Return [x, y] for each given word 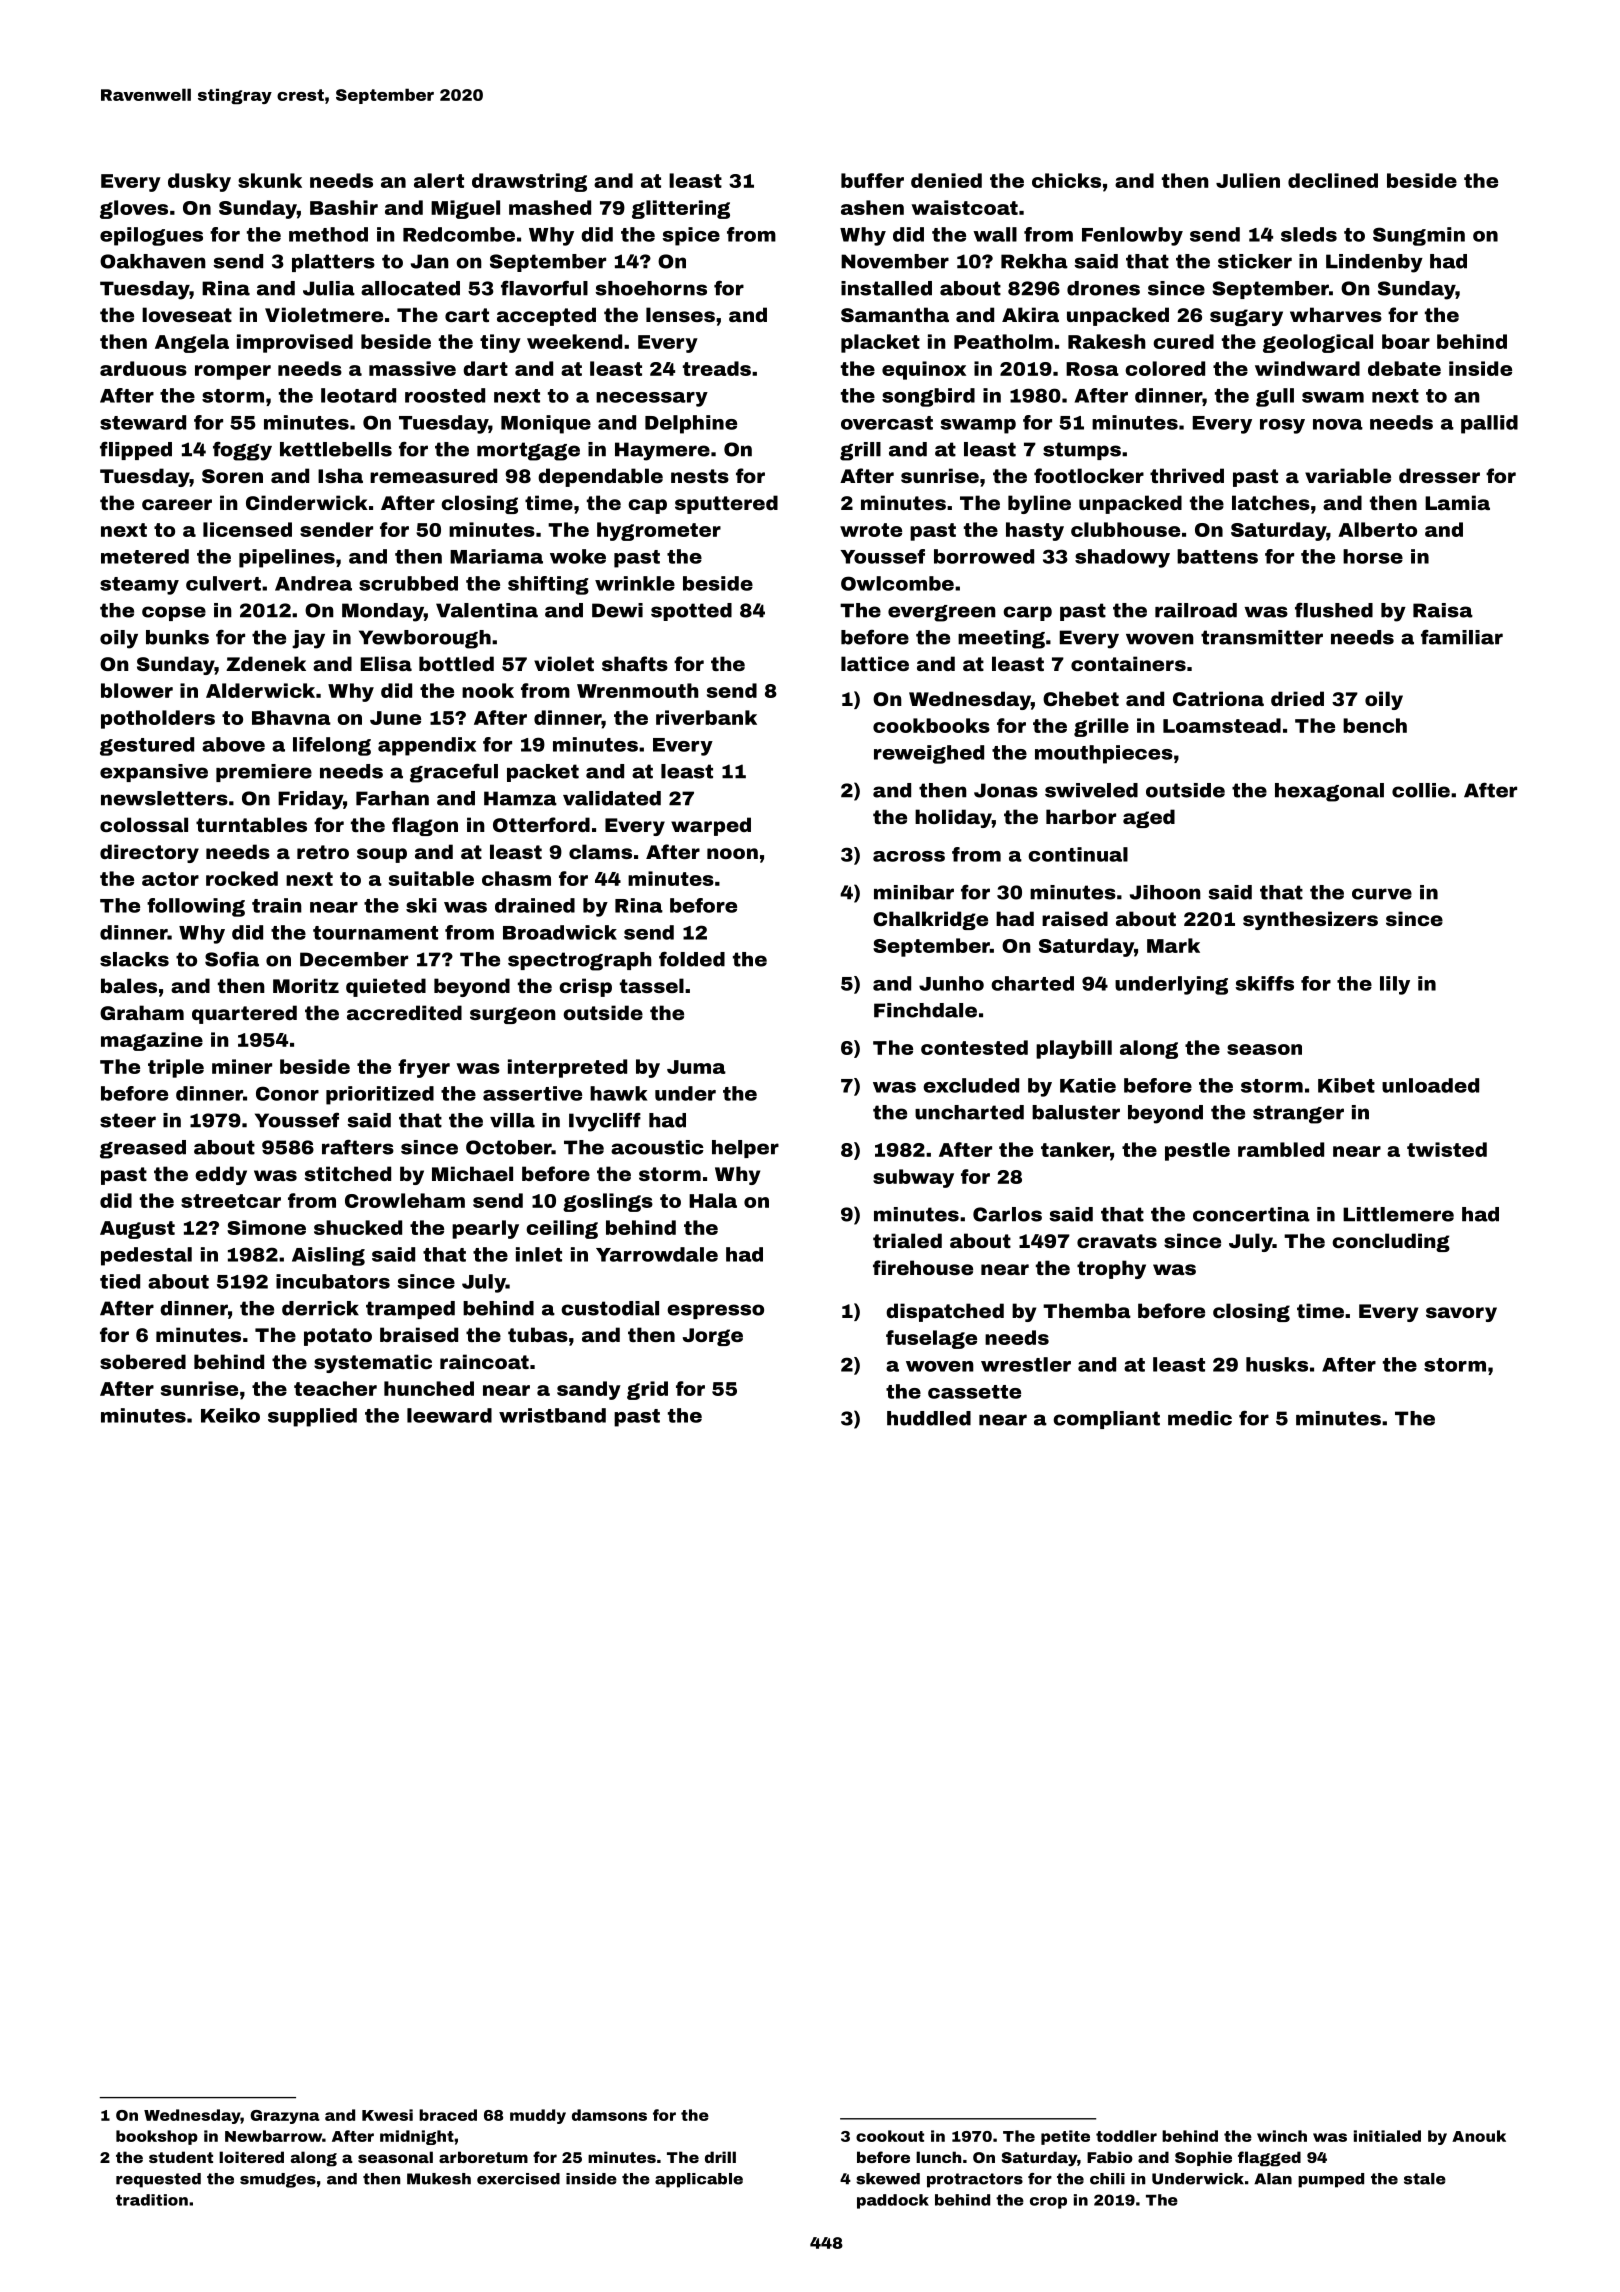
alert [439, 180]
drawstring [529, 182]
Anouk [1479, 2136]
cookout [890, 2136]
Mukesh [439, 2179]
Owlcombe [897, 583]
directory [149, 853]
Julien [1248, 180]
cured [1183, 341]
